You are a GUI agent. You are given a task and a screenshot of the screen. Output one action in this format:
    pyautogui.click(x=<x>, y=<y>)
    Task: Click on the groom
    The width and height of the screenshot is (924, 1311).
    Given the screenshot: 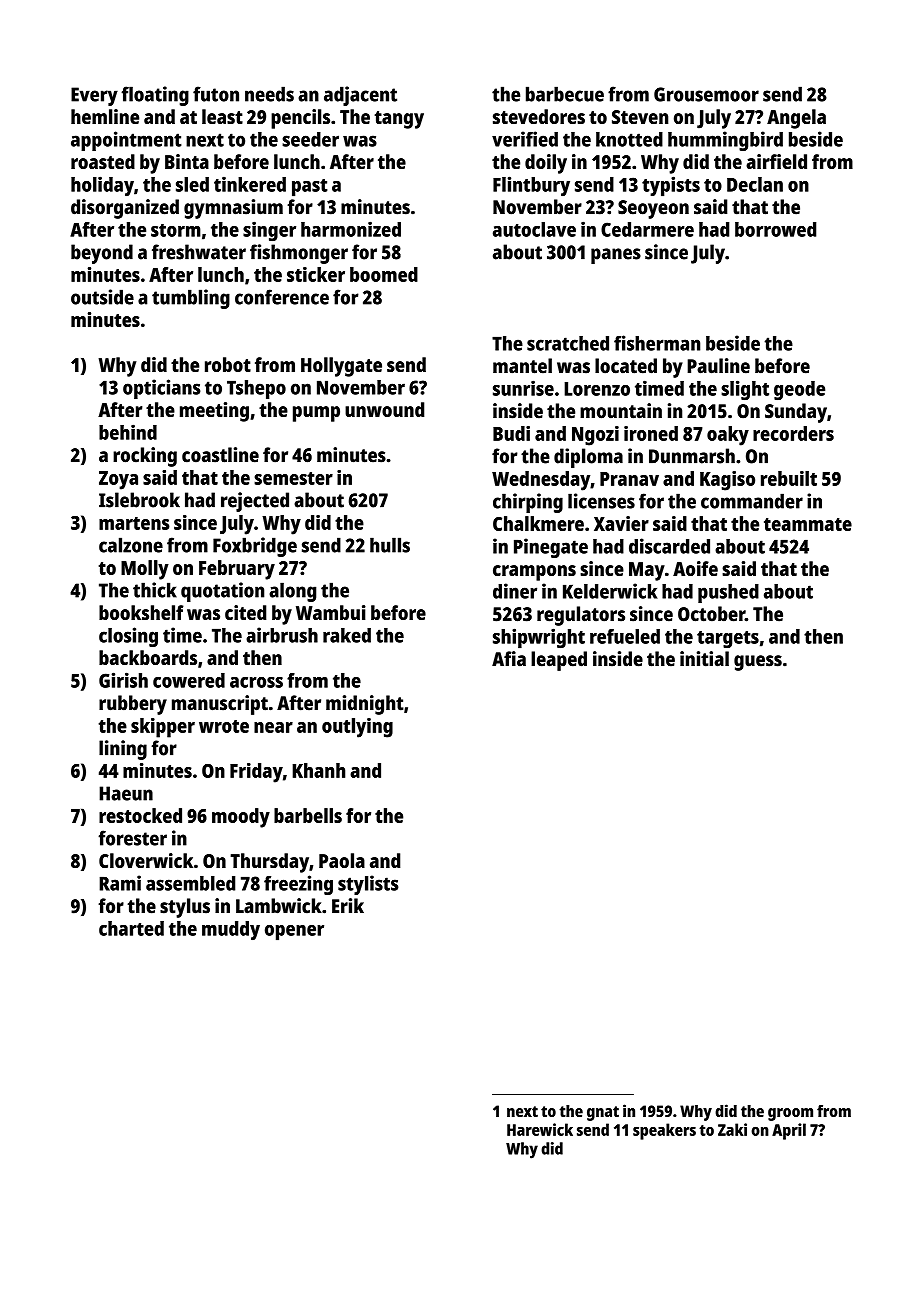 What is the action you would take?
    pyautogui.click(x=790, y=1114)
